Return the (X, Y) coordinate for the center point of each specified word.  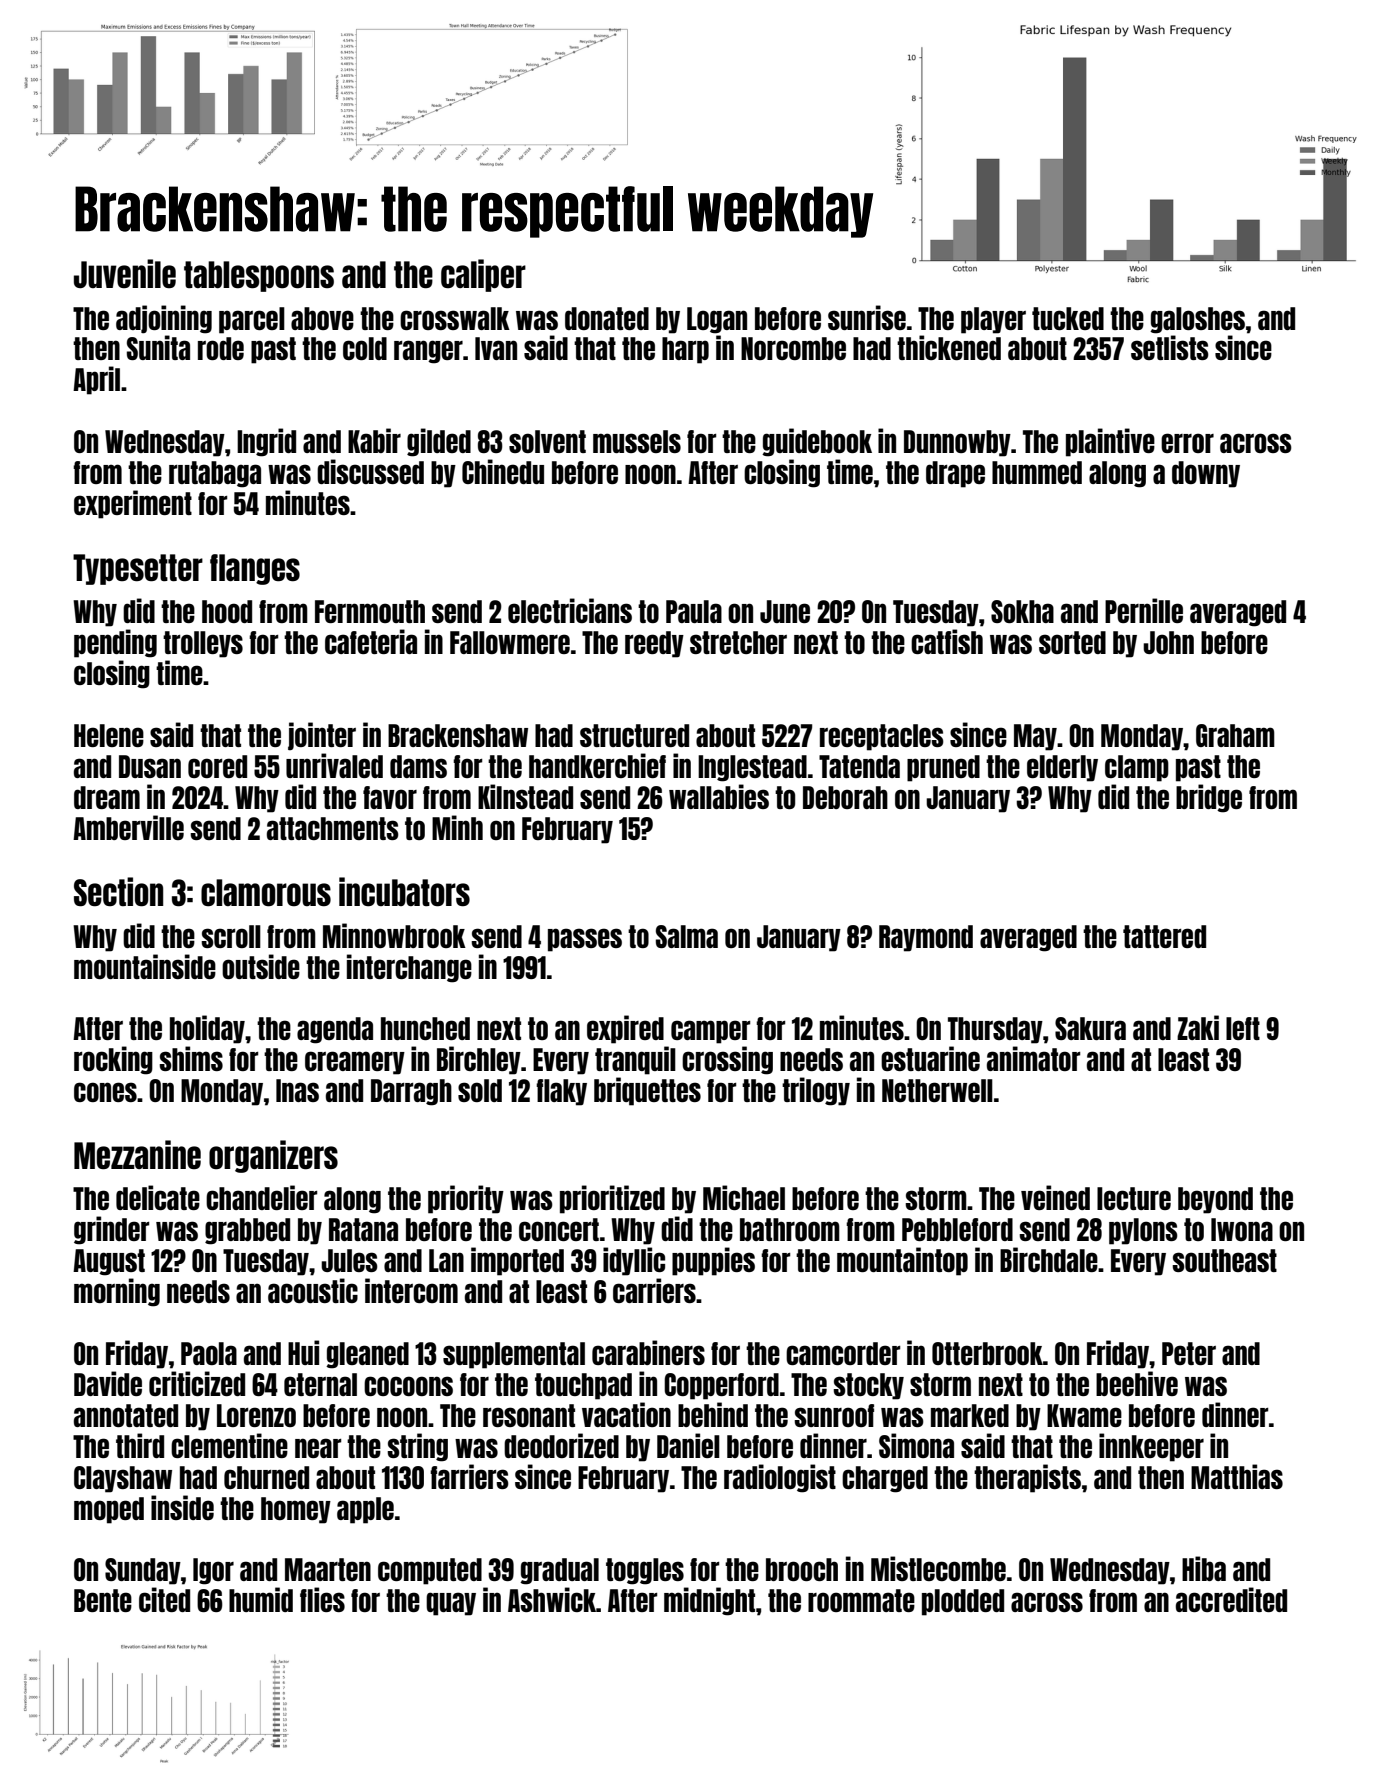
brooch (802, 1569)
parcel (252, 320)
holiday (207, 1029)
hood (227, 611)
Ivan (496, 348)
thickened (949, 347)
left (1243, 1028)
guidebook (817, 442)
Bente (103, 1600)
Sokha (1022, 611)
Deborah (845, 797)
